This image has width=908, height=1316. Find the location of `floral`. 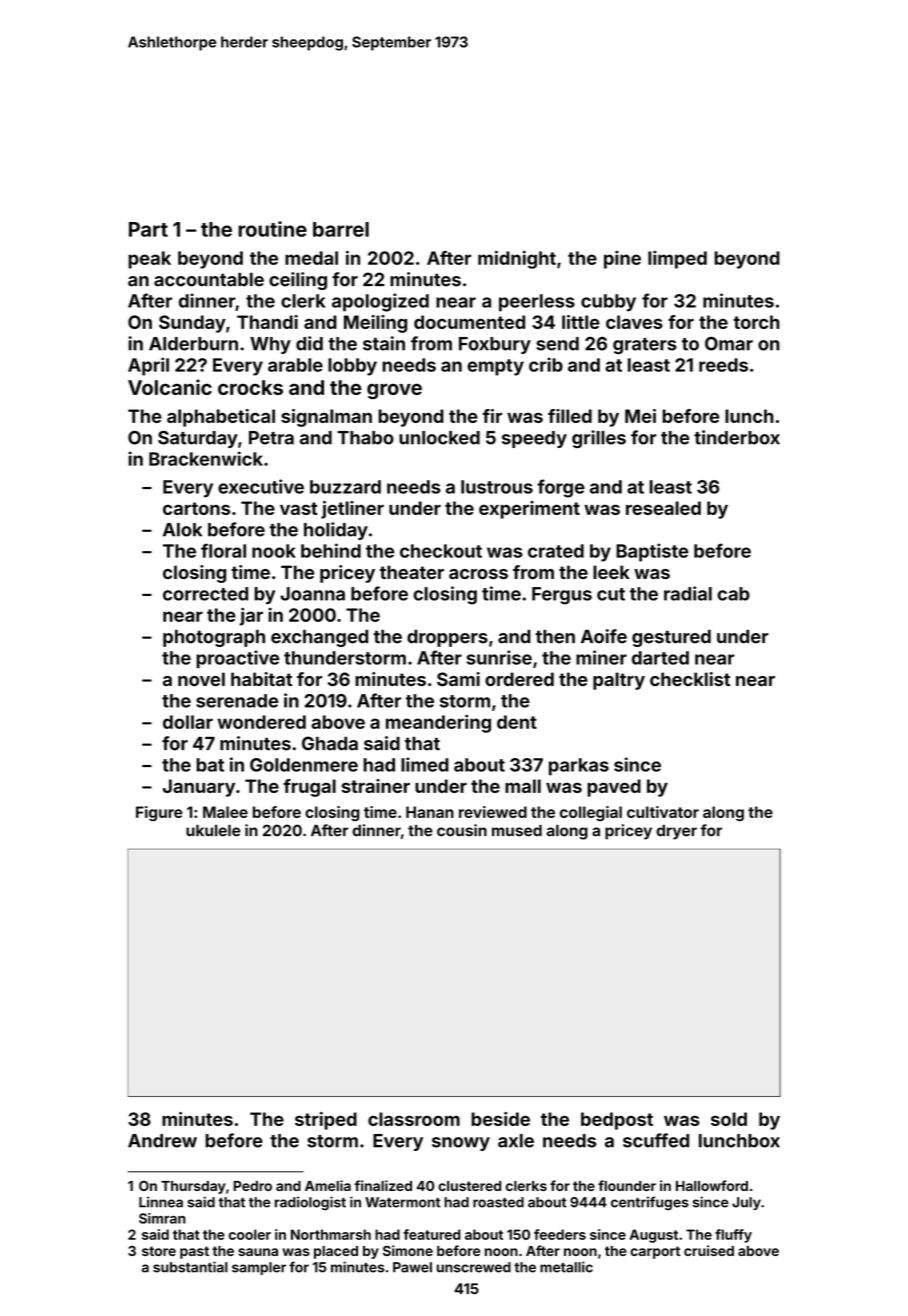

floral is located at coordinates (223, 550).
